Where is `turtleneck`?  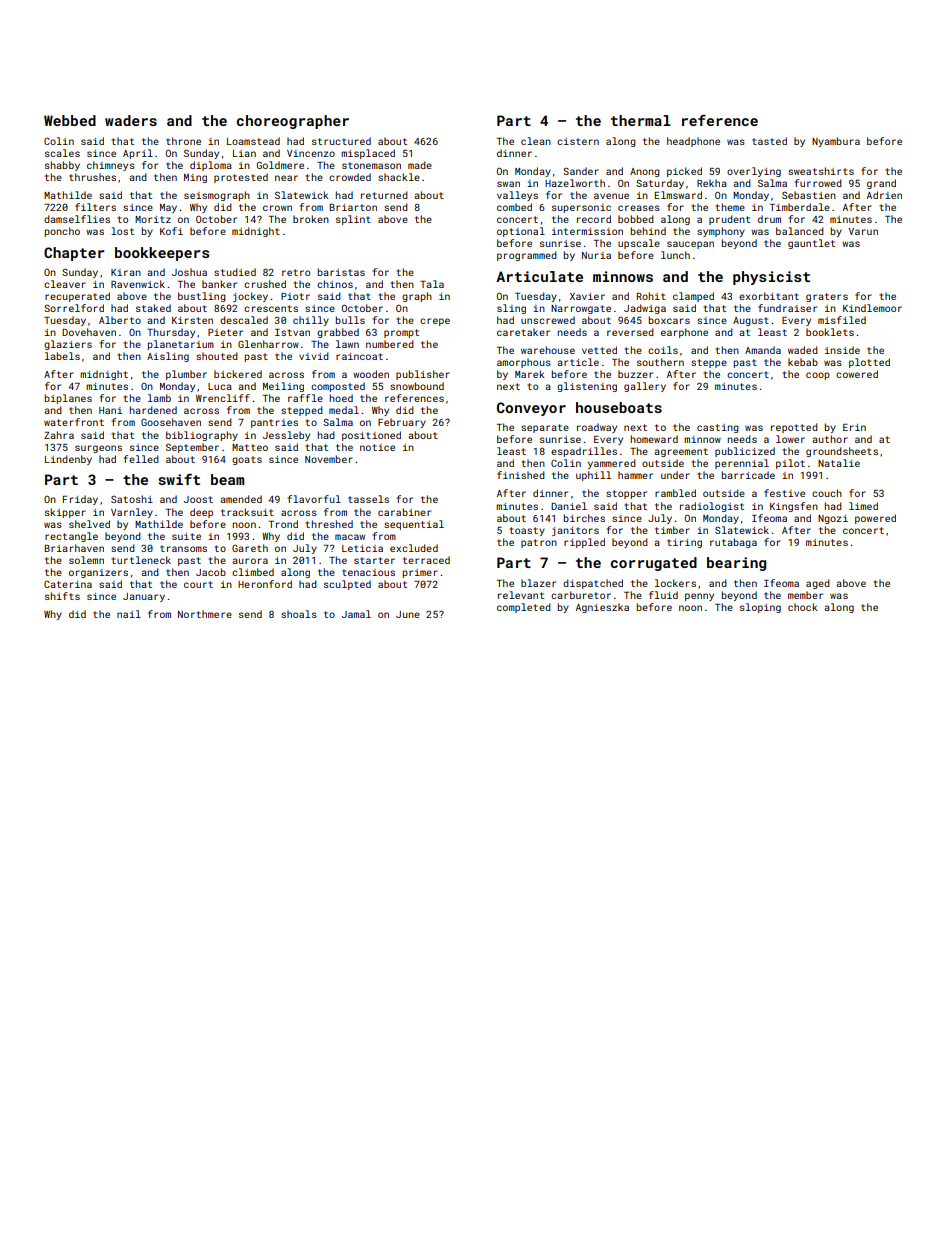
turtleneck is located at coordinates (141, 560).
